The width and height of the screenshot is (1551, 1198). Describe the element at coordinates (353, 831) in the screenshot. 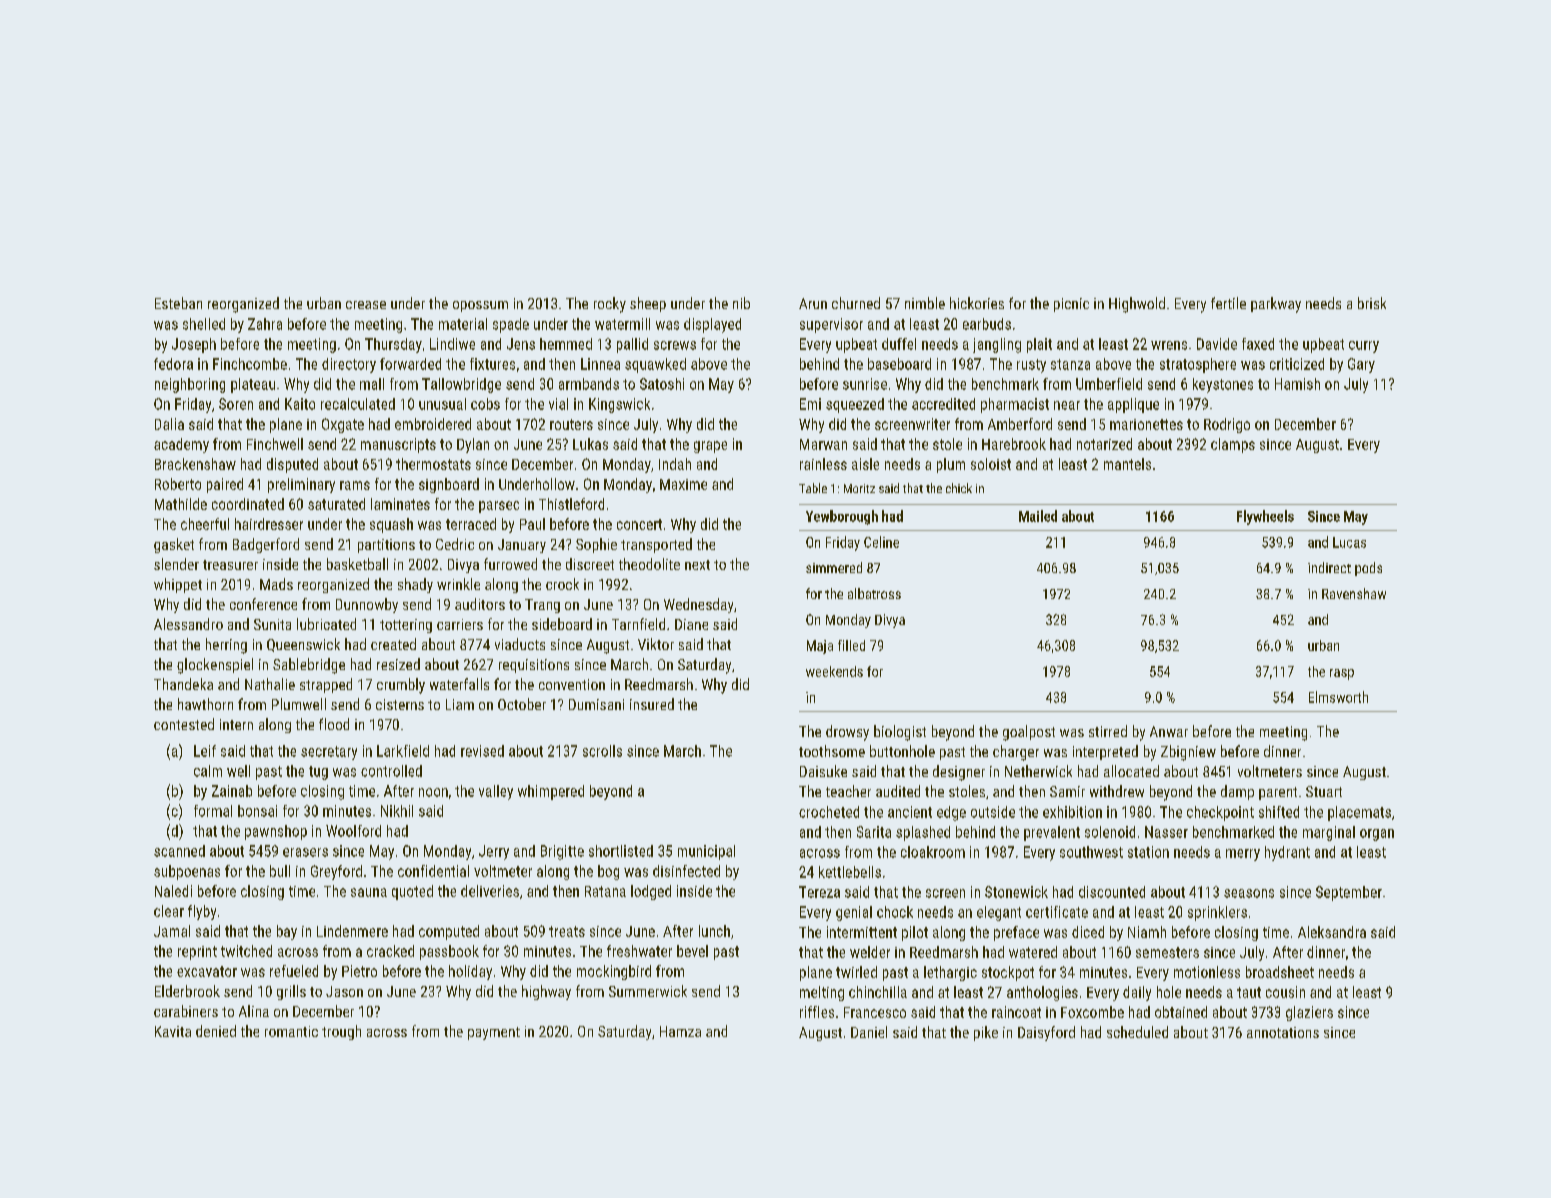

I see `Woolford` at that location.
